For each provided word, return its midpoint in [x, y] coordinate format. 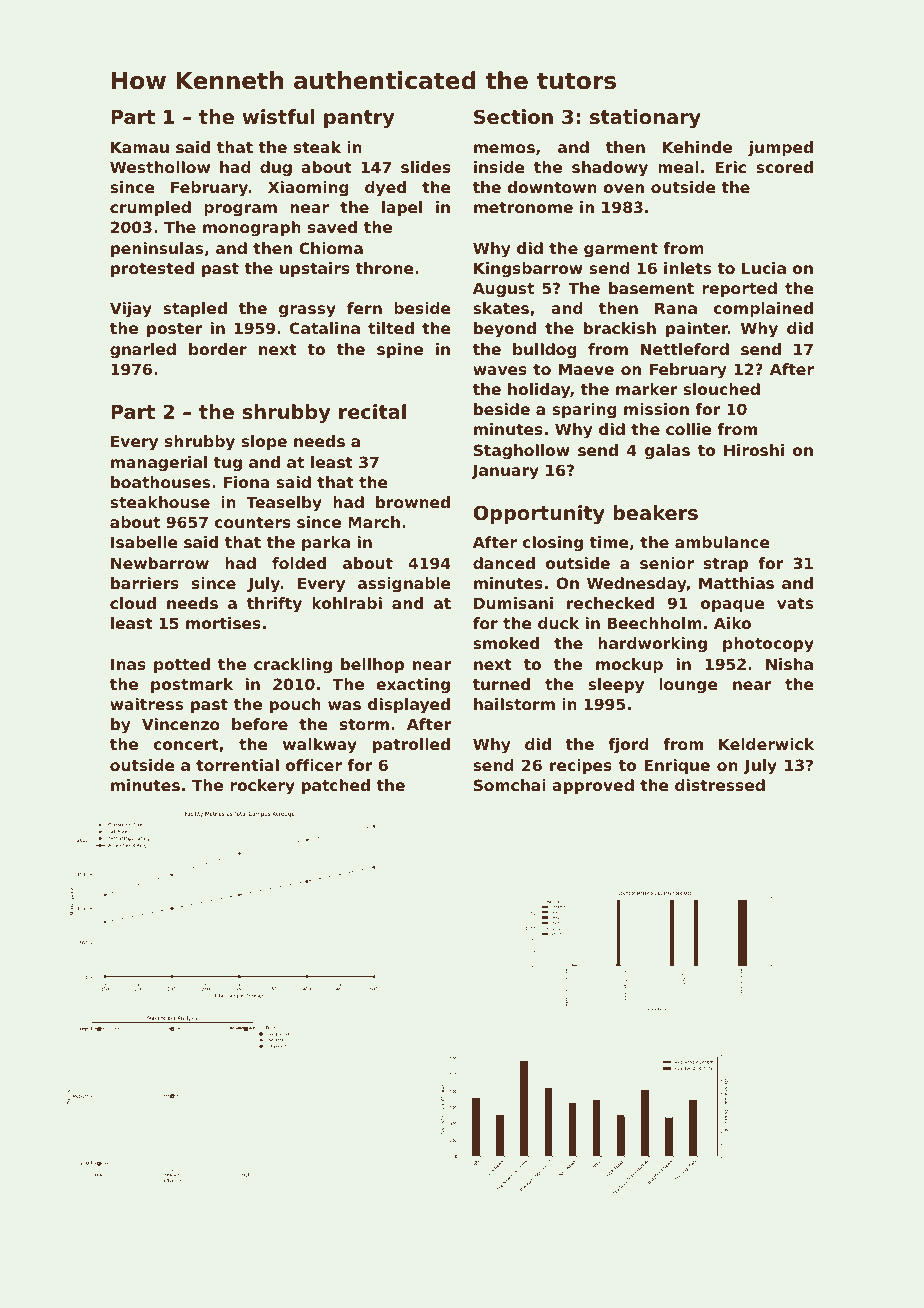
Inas [128, 664]
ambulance [722, 542]
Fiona [247, 482]
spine [400, 350]
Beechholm [654, 623]
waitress [146, 704]
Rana [676, 308]
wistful [278, 116]
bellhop [372, 665]
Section [513, 117]
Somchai [510, 785]
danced [504, 563]
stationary [645, 118]
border [218, 349]
